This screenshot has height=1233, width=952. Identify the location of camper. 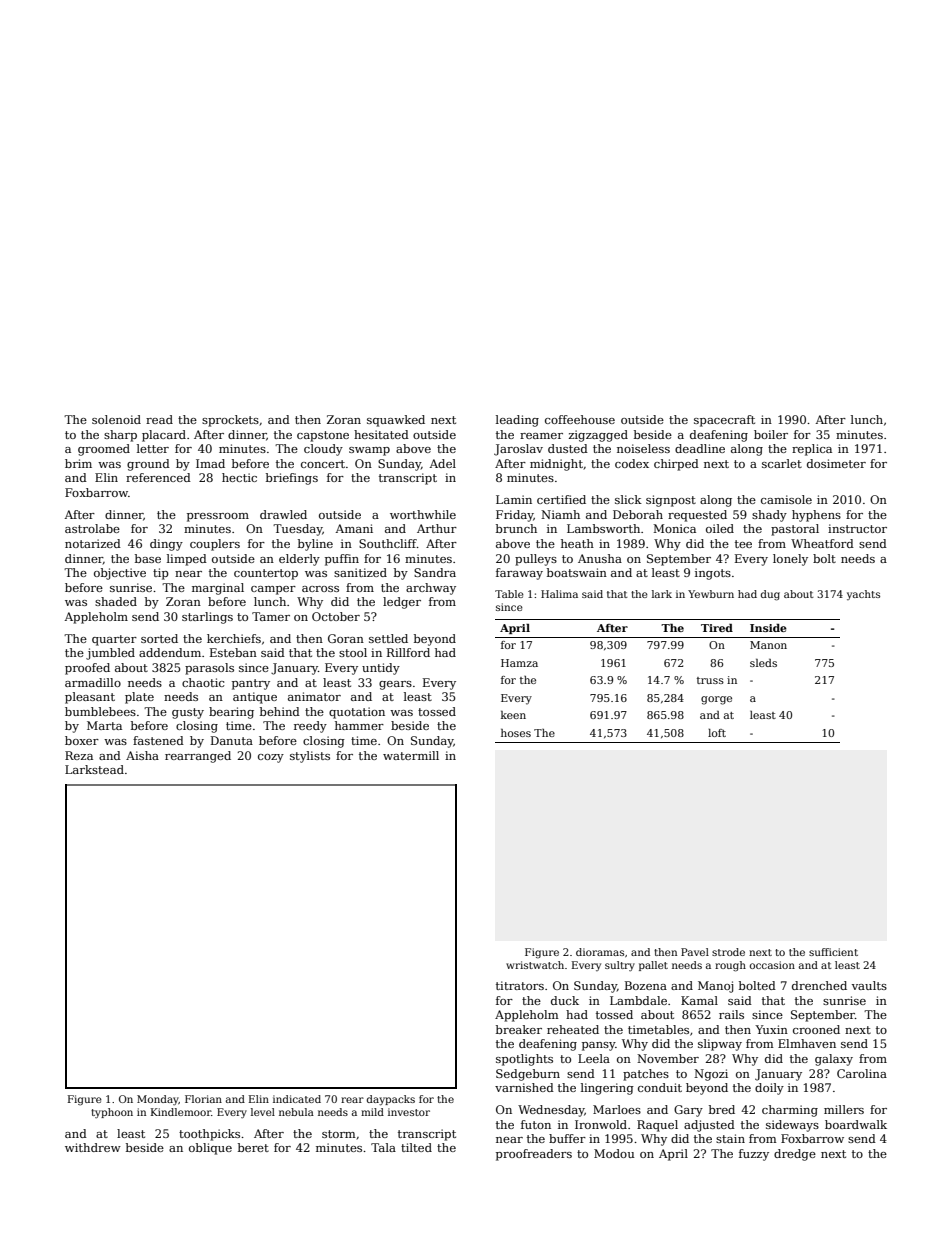
(273, 590).
